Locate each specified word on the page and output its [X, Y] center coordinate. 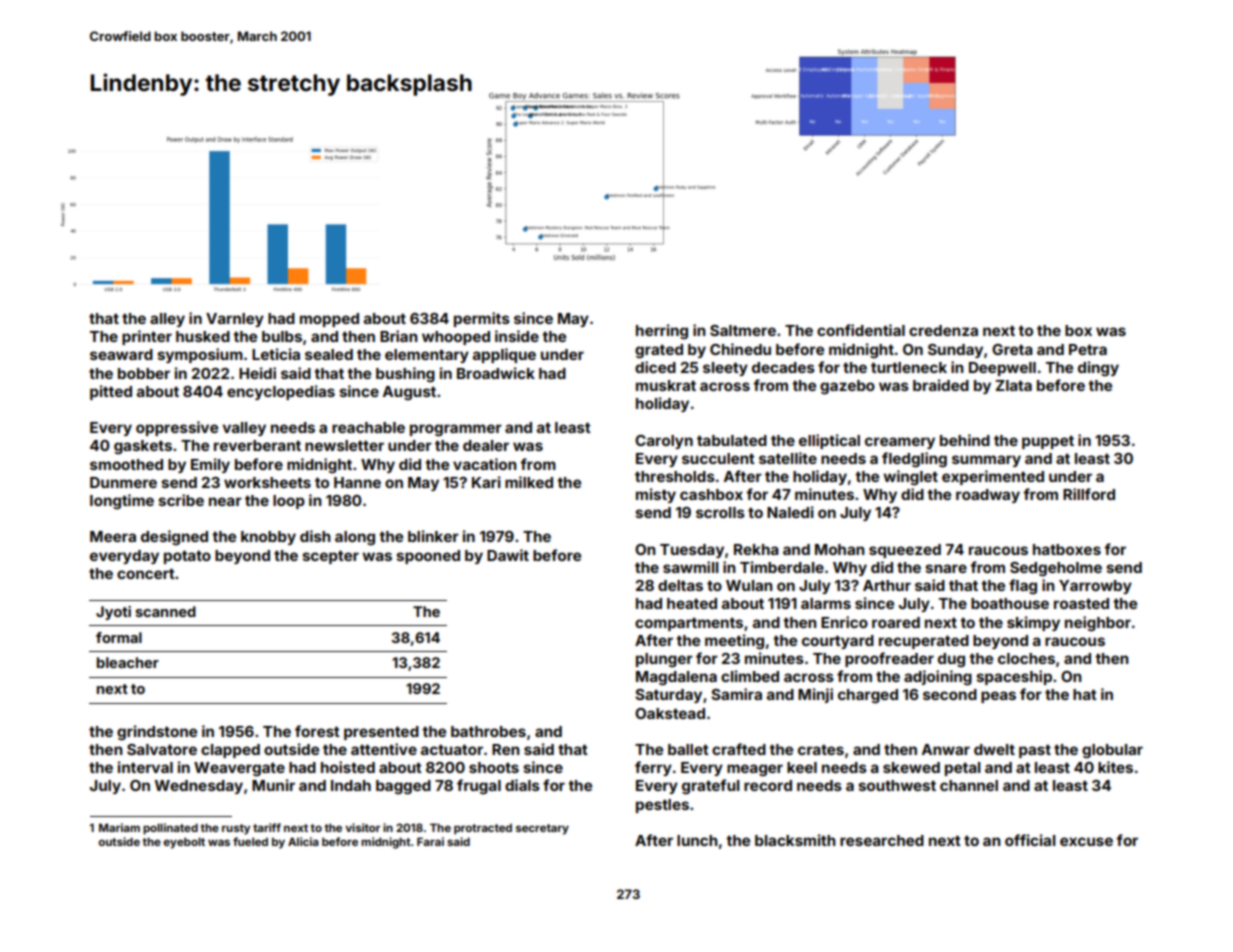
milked [529, 482]
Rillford [1089, 494]
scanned [165, 611]
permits [482, 319]
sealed [329, 354]
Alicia [303, 841]
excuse [1086, 841]
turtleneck [909, 367]
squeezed [905, 551]
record [768, 785]
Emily [210, 465]
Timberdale [782, 567]
